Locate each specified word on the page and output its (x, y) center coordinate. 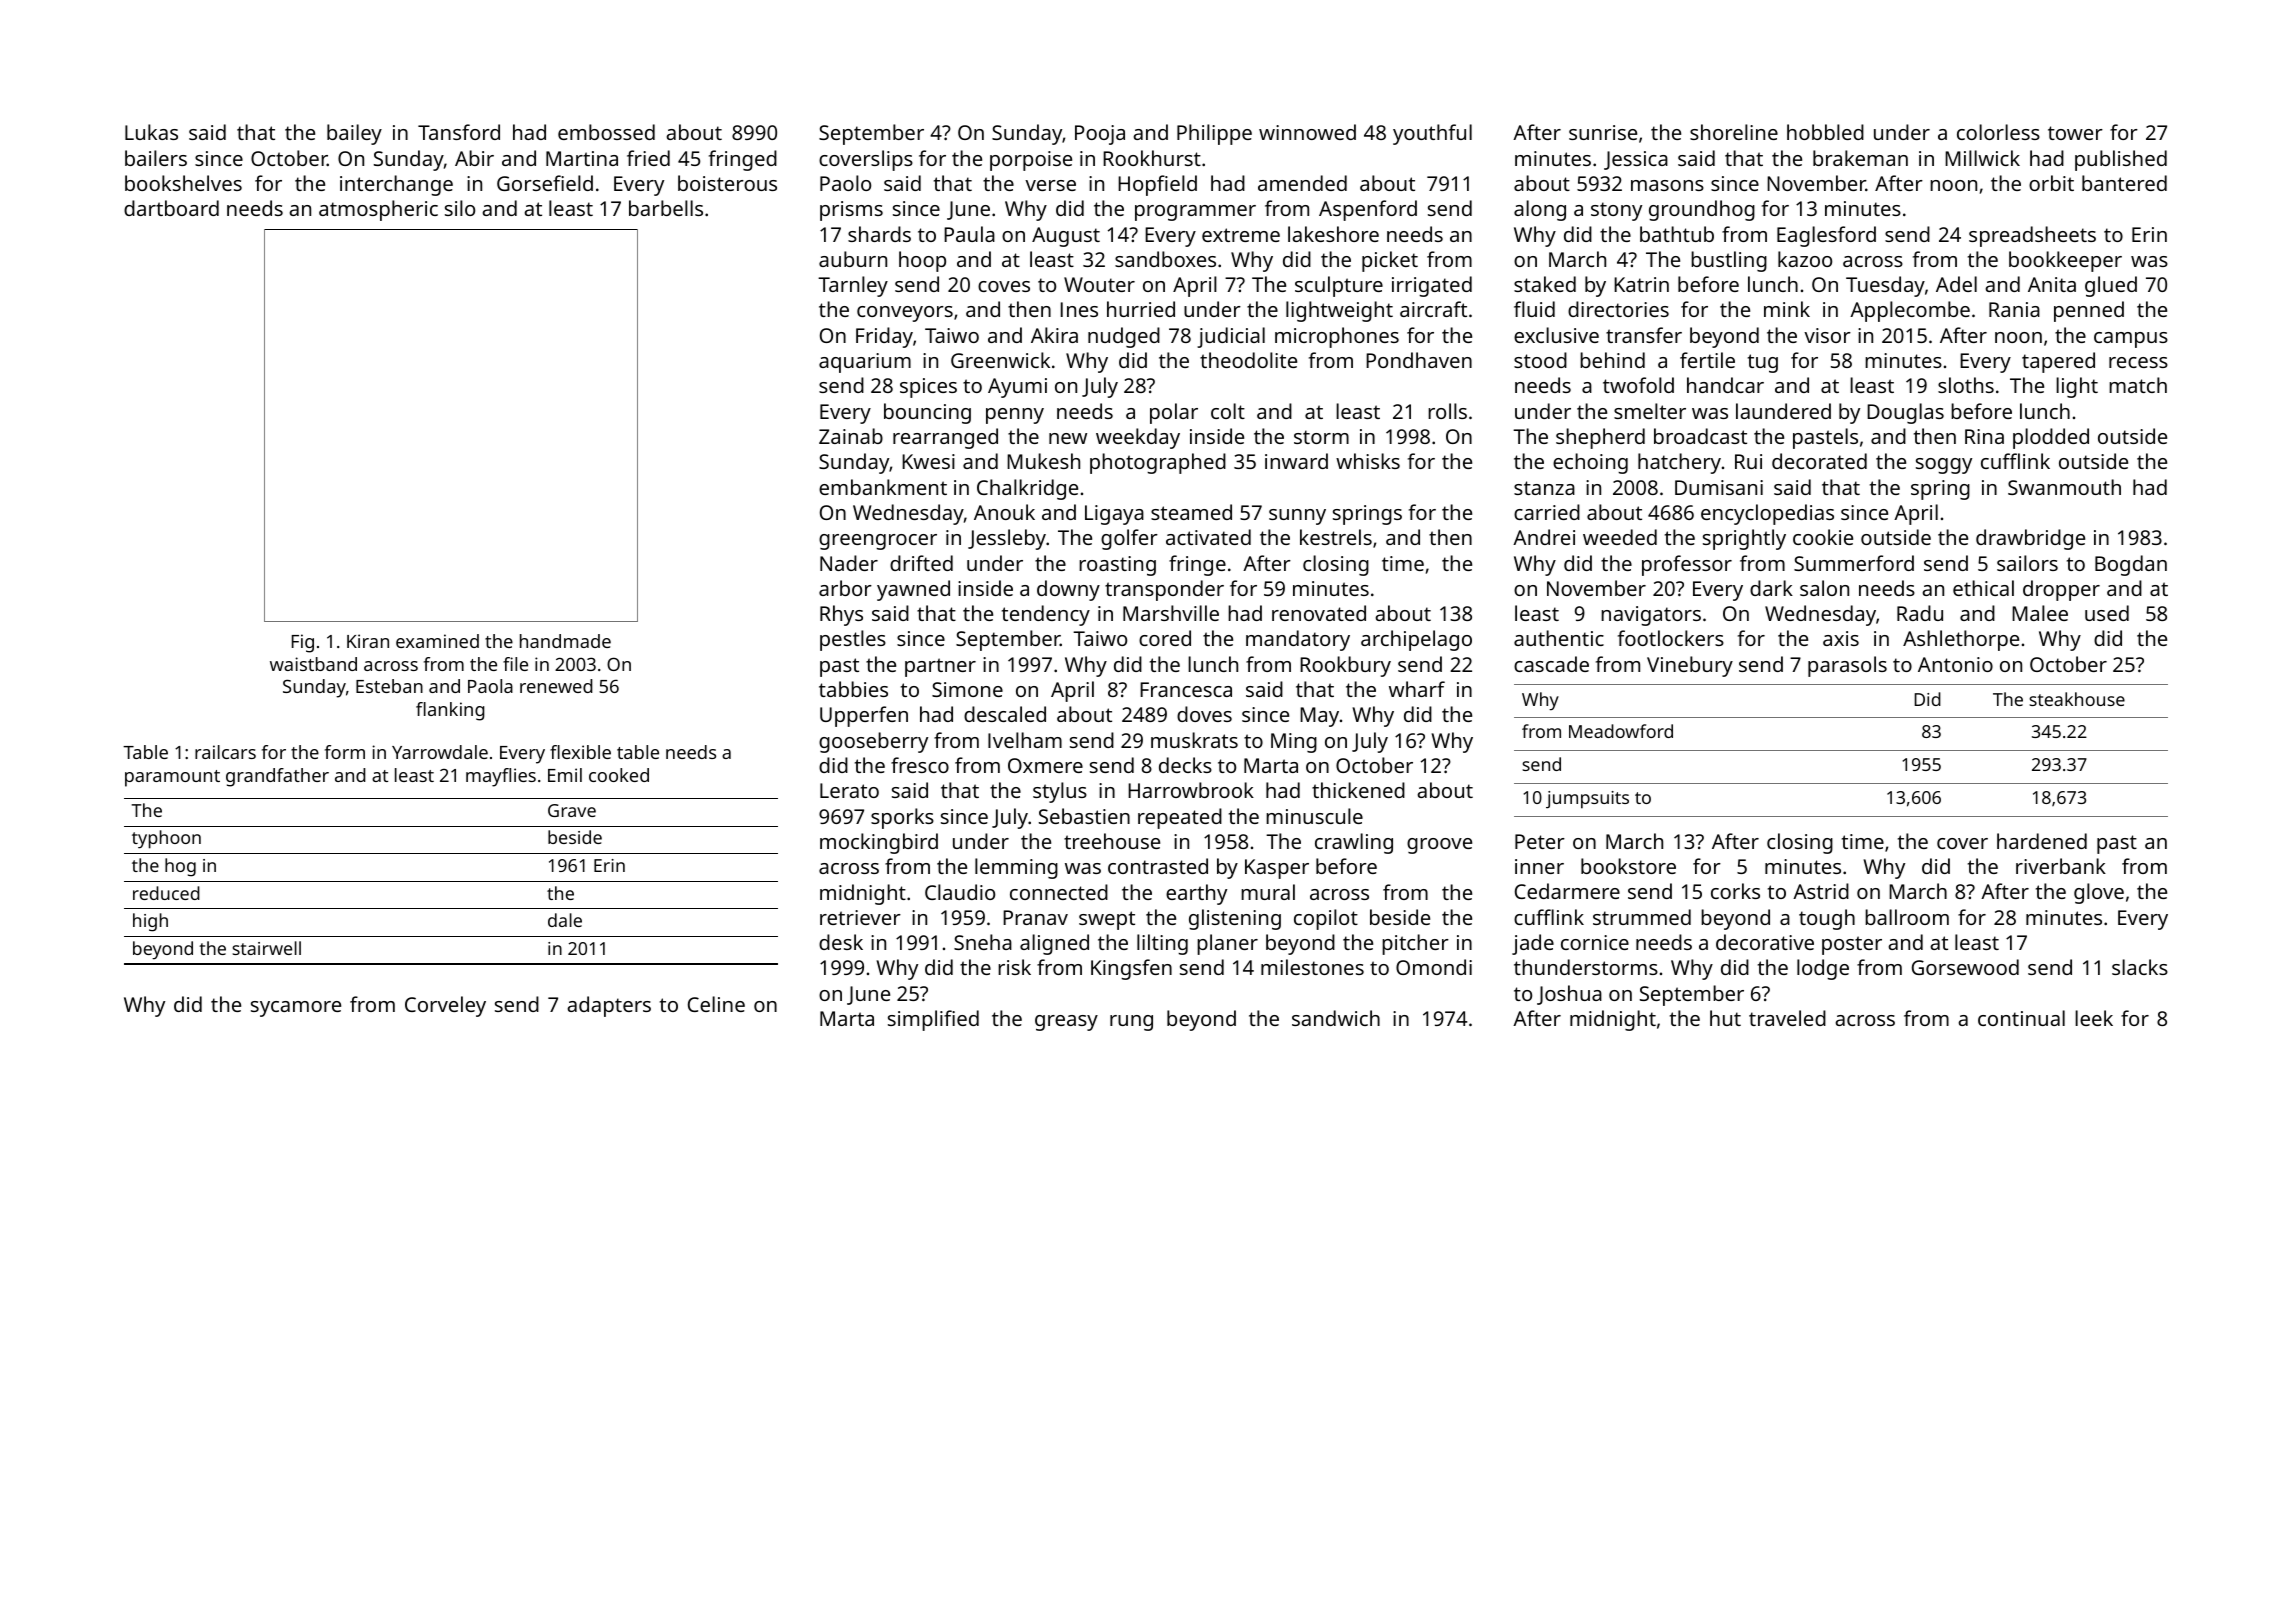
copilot (1326, 919)
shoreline (1734, 132)
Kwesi (928, 461)
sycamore (296, 1009)
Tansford (459, 132)
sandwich (1336, 1018)
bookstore (1628, 866)
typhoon (166, 839)
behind (1612, 360)
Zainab (851, 436)
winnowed (1307, 132)
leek (2094, 1018)
